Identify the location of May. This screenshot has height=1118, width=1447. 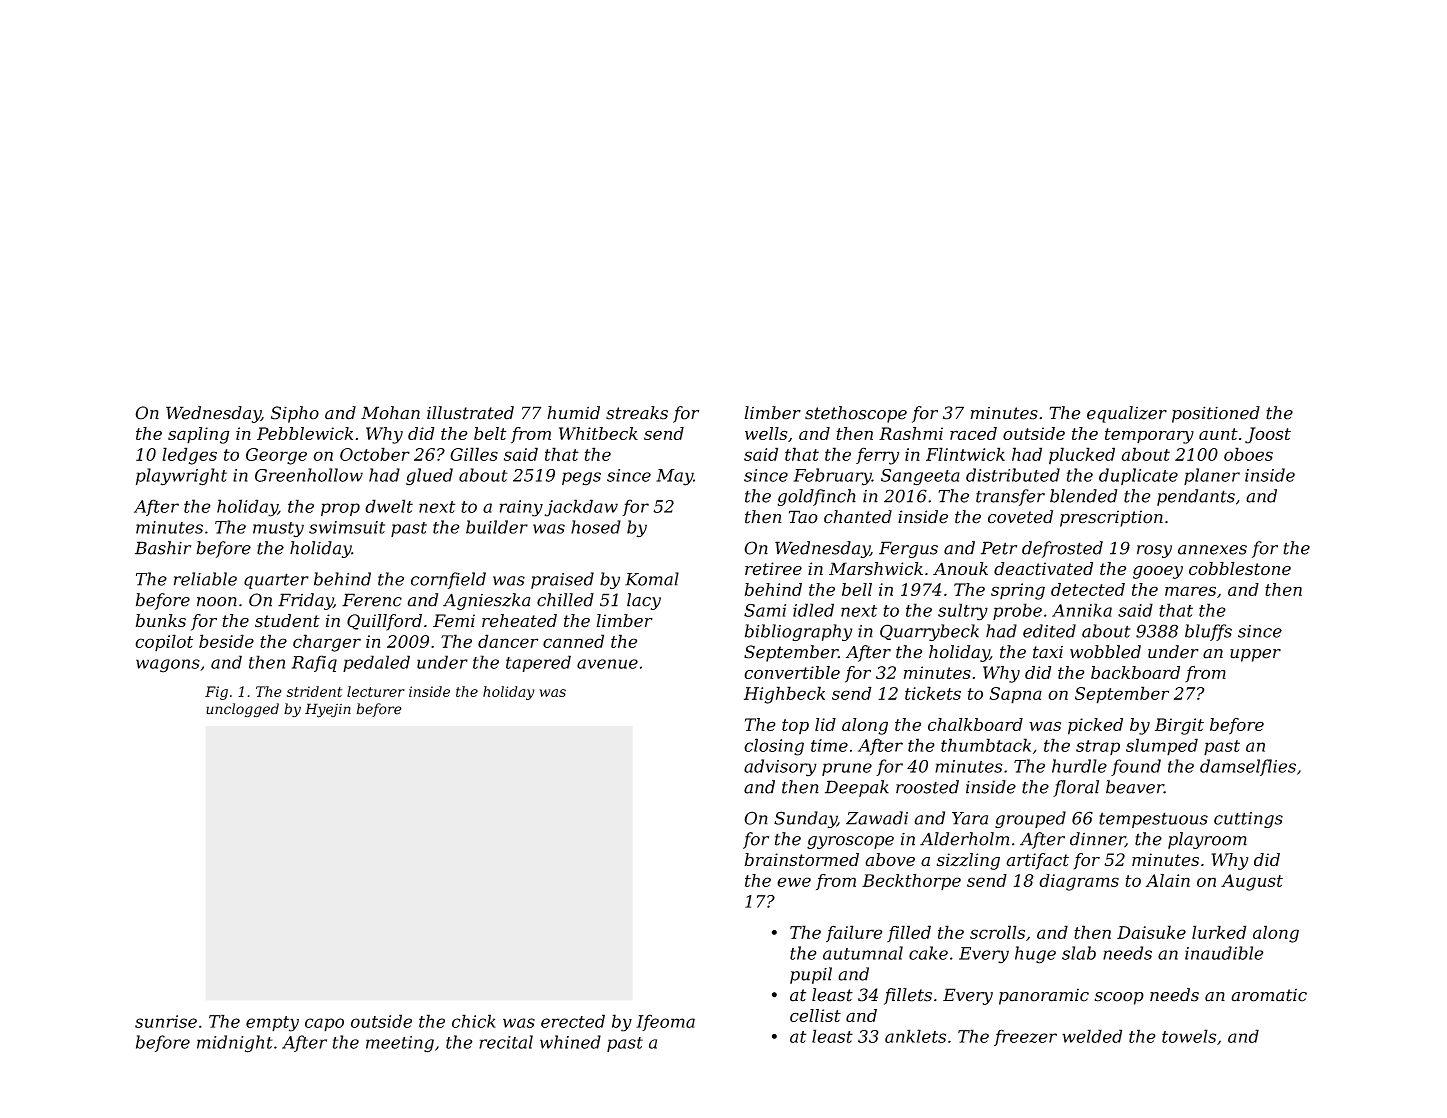
(674, 477).
